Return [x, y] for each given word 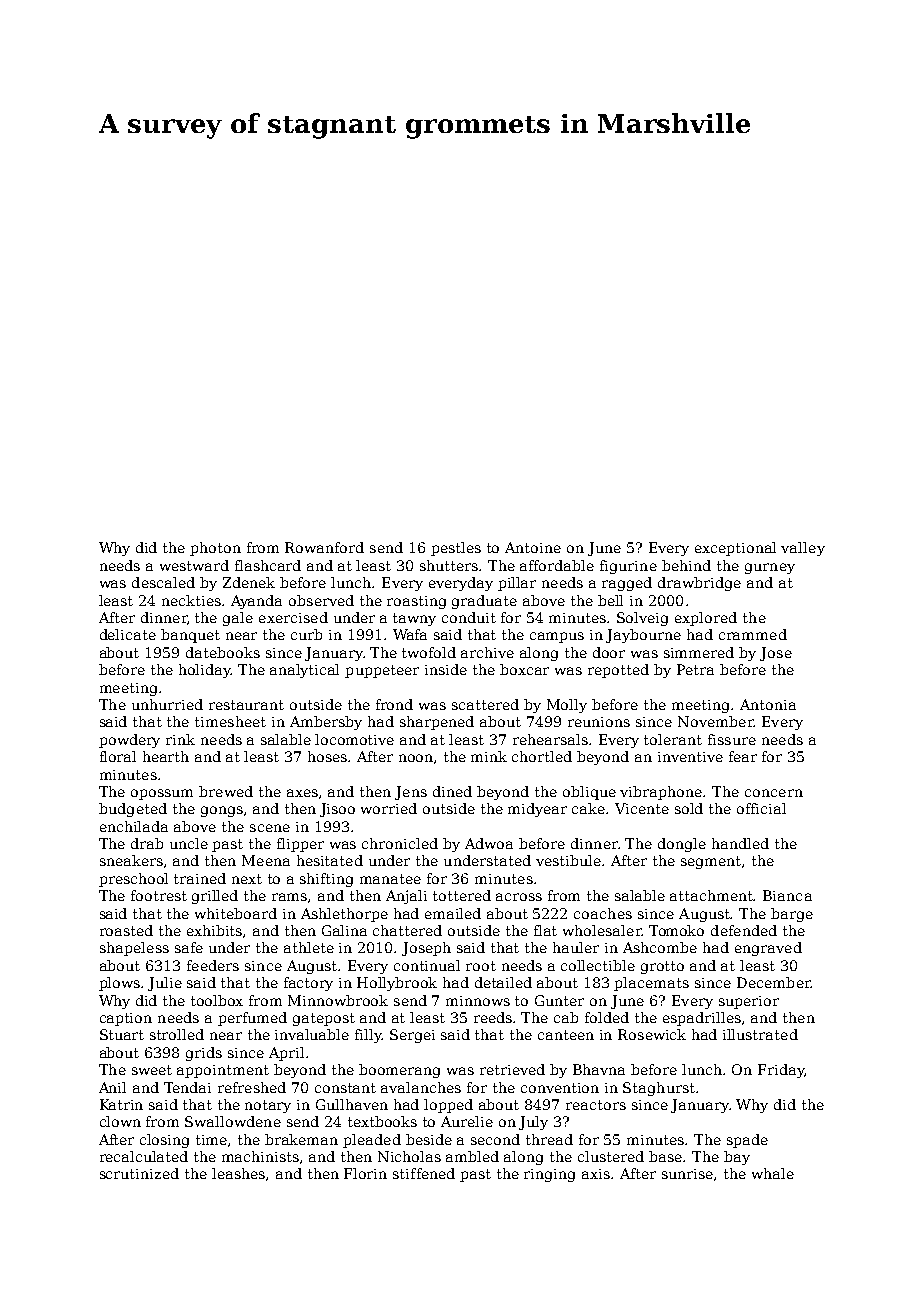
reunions [599, 722]
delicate [128, 634]
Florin [365, 1173]
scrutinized [139, 1173]
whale [773, 1173]
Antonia [768, 704]
